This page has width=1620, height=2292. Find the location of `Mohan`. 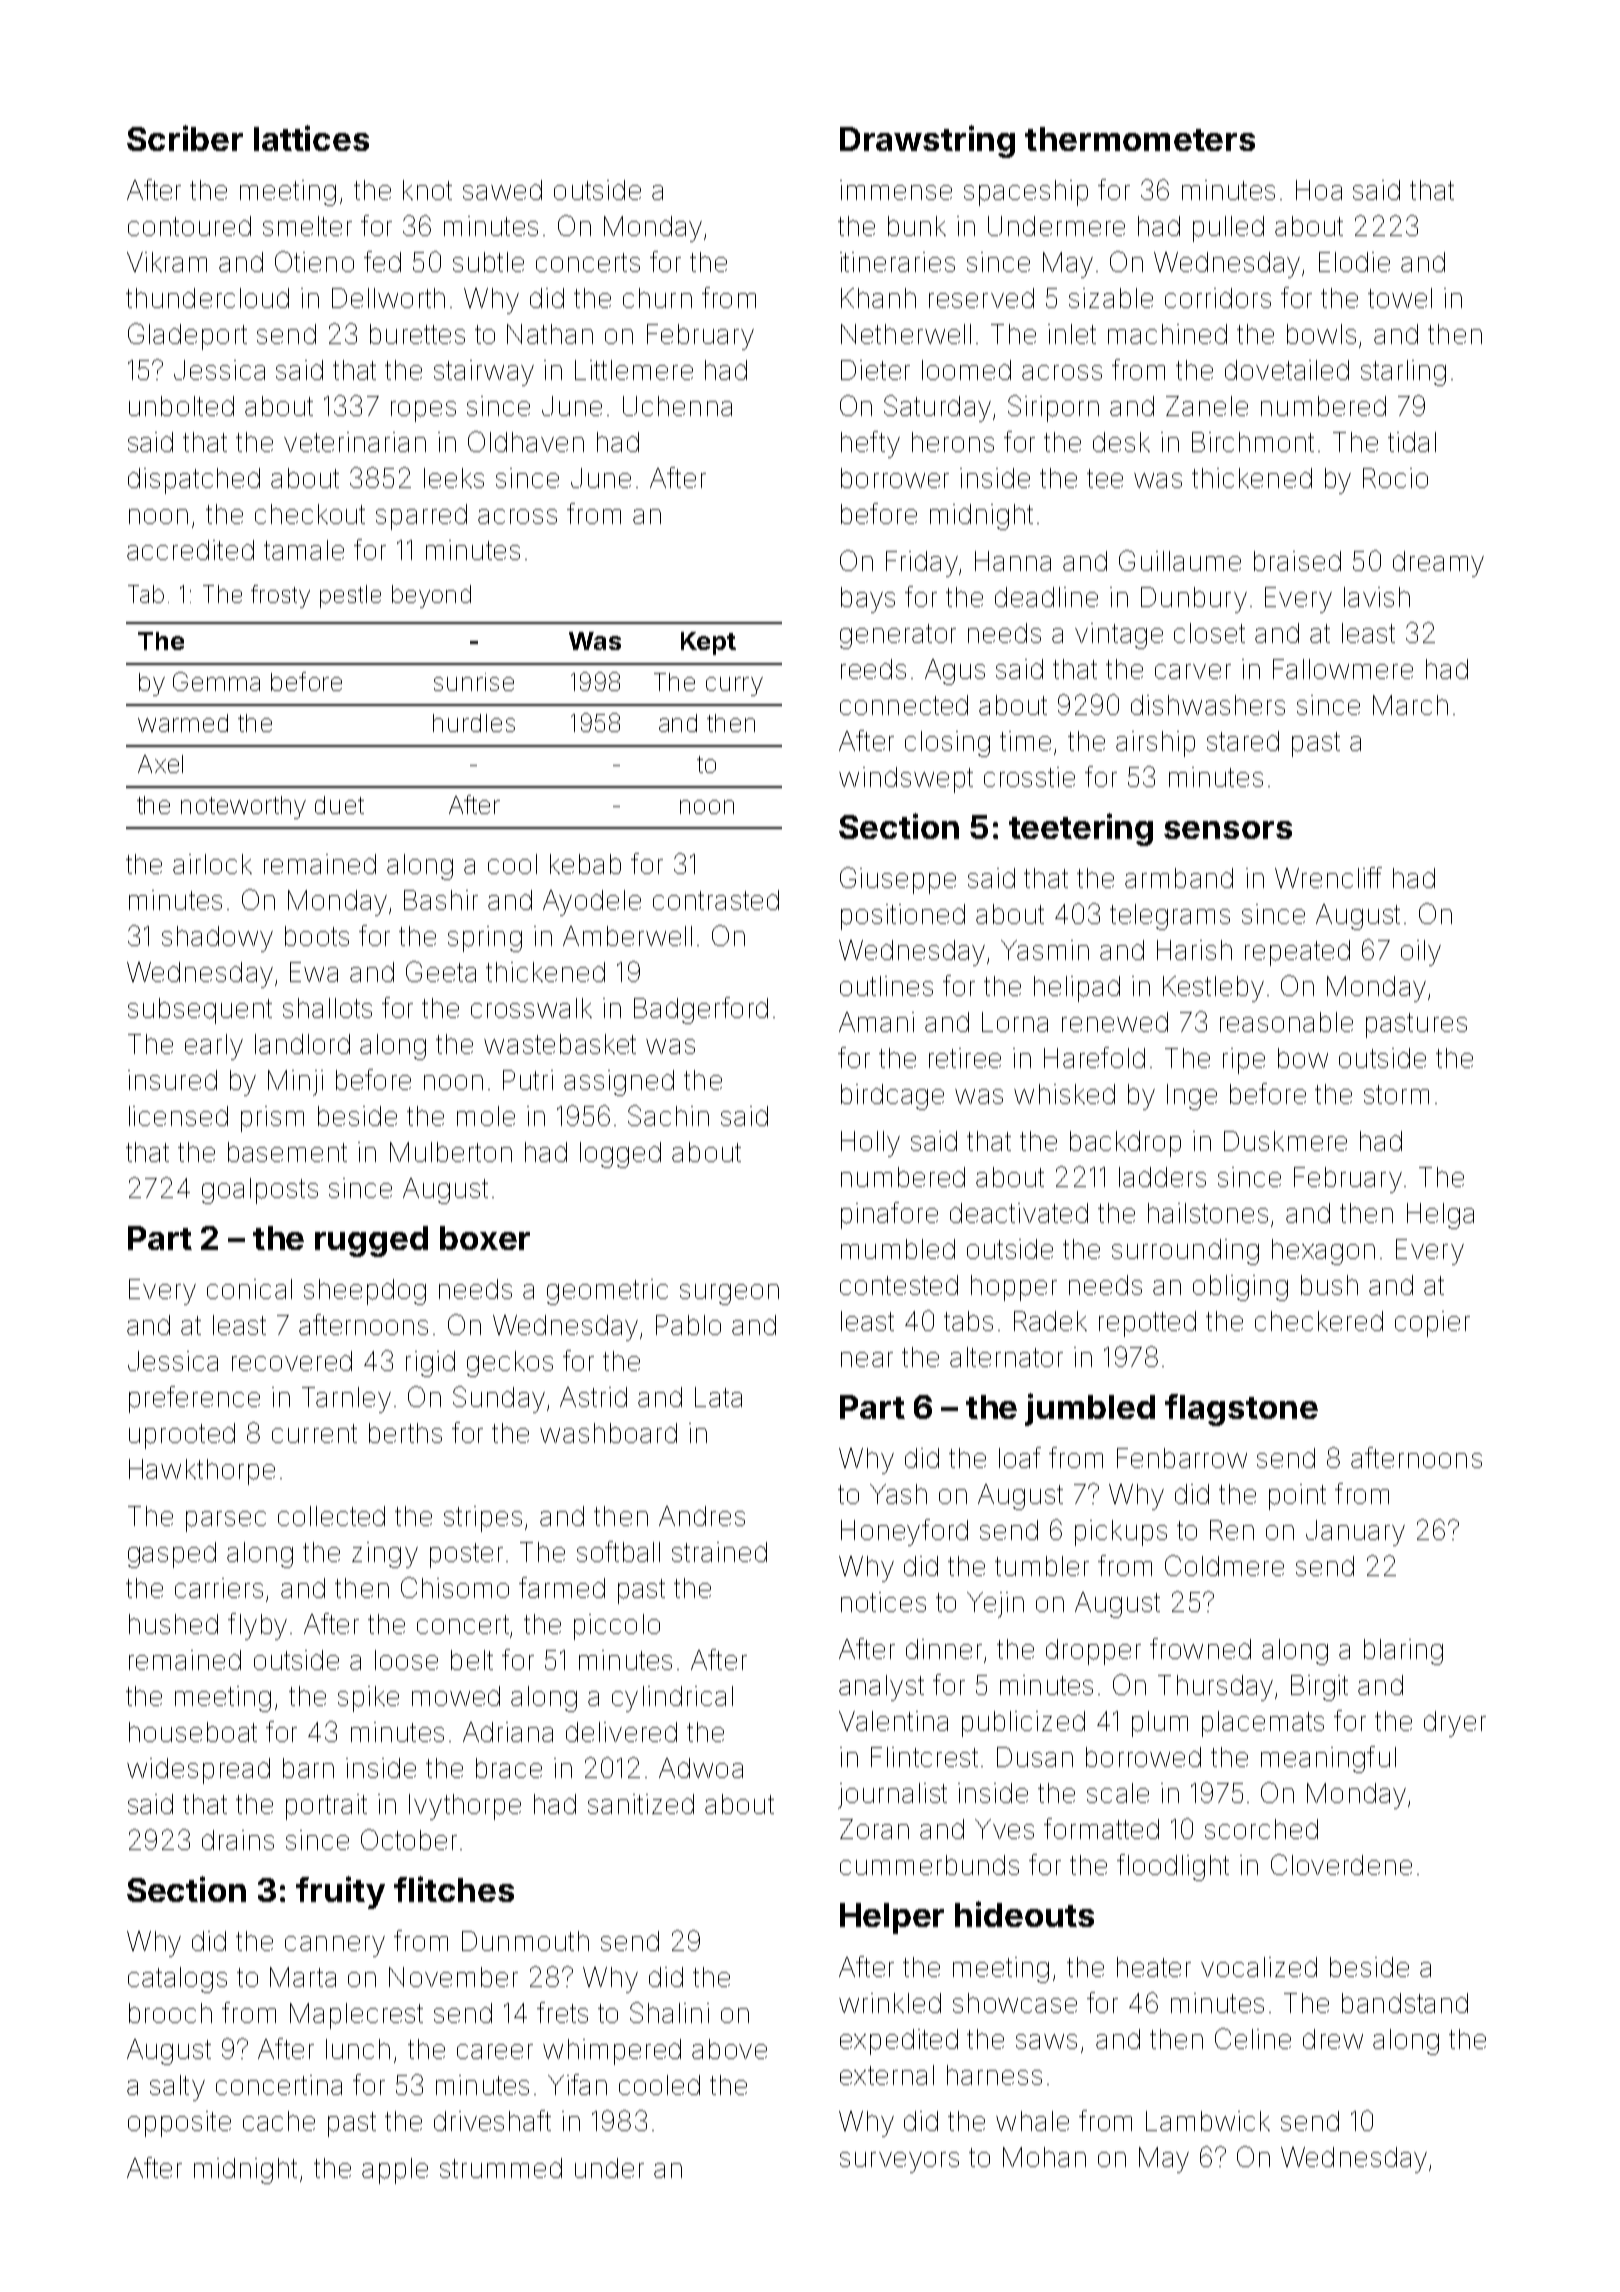

Mohan is located at coordinates (1044, 2157).
